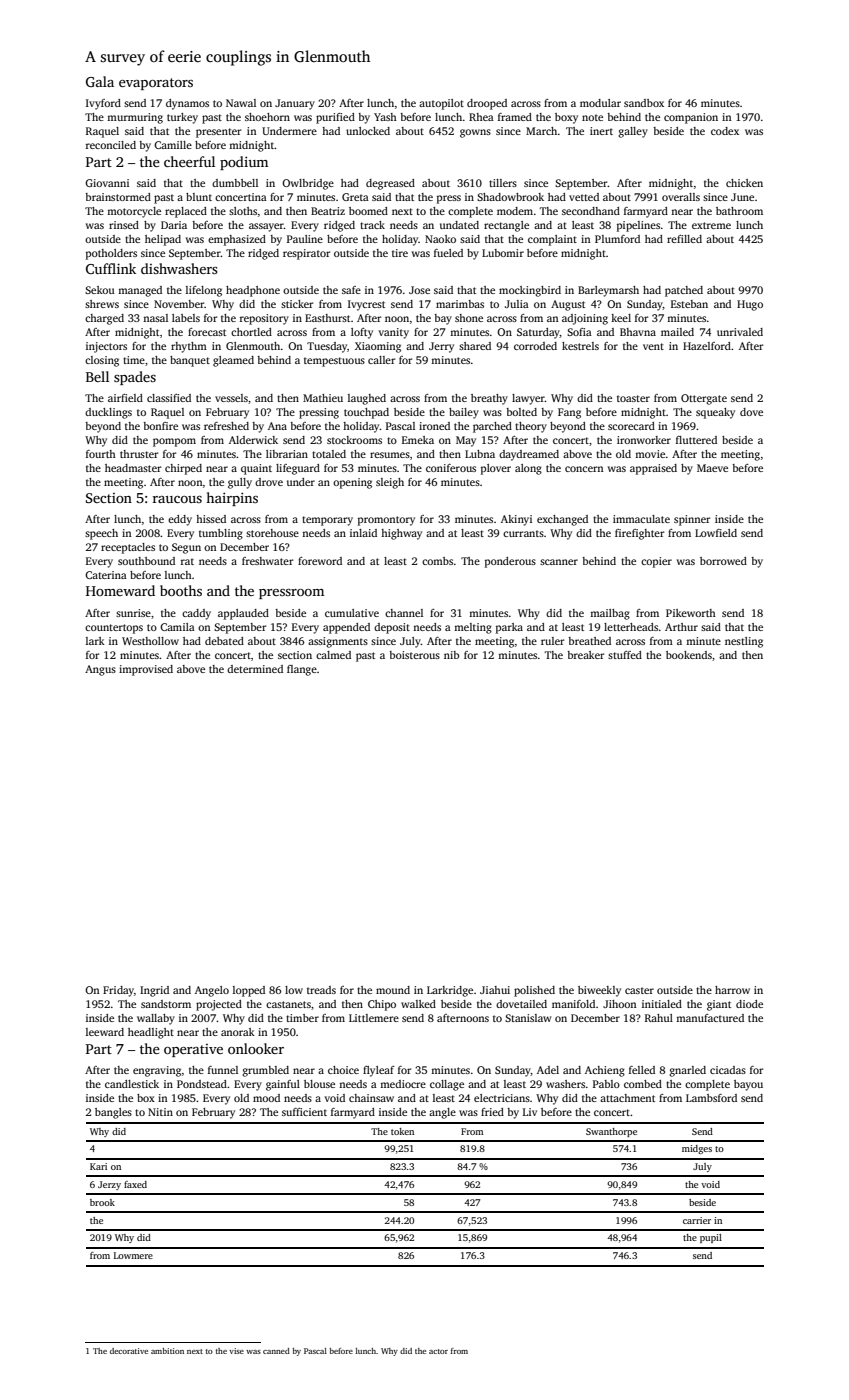 This screenshot has height=1400, width=849. What do you see at coordinates (276, 1351) in the screenshot?
I see `canned` at bounding box center [276, 1351].
